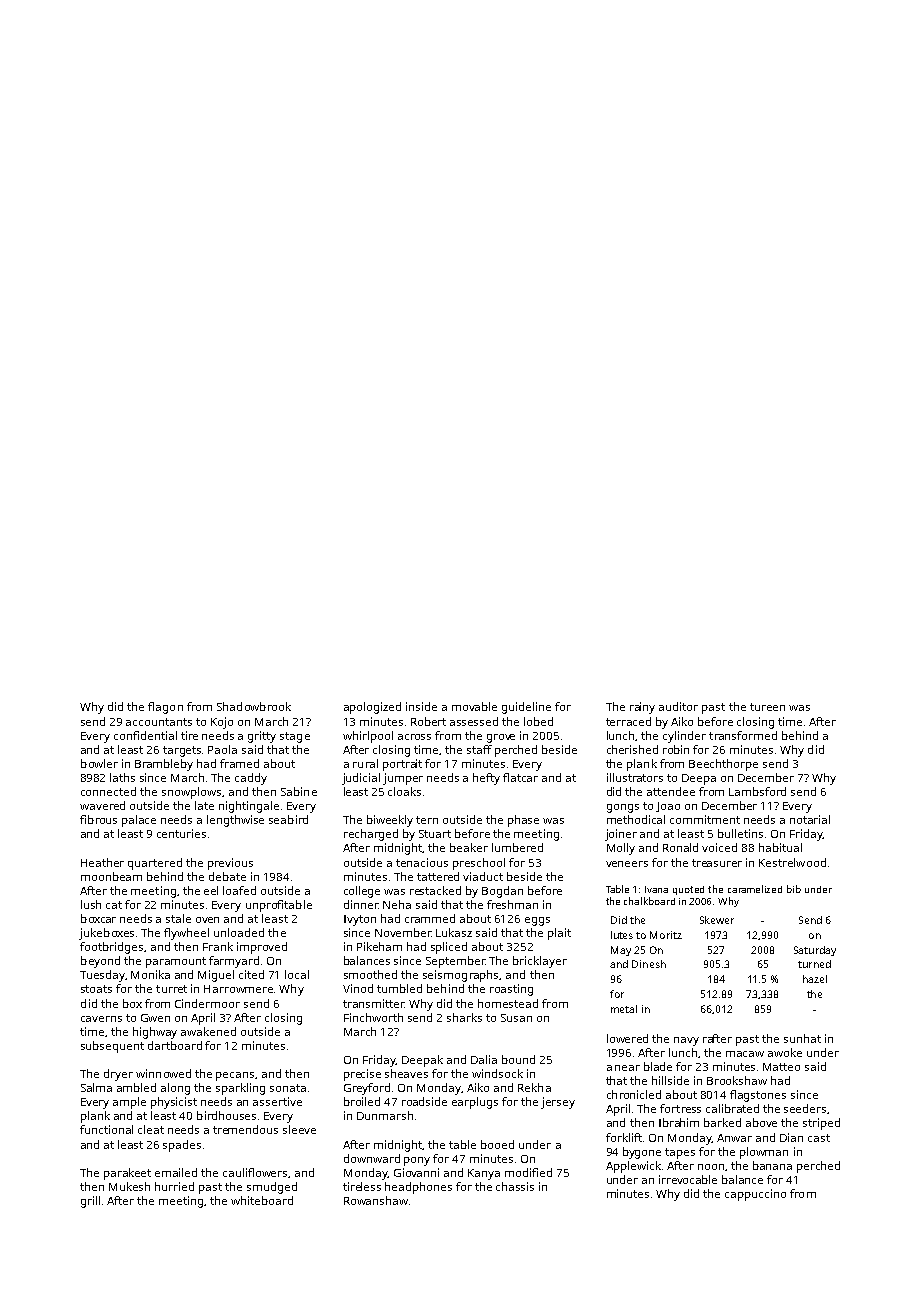 Image resolution: width=924 pixels, height=1308 pixels. I want to click on transformed, so click(743, 735).
